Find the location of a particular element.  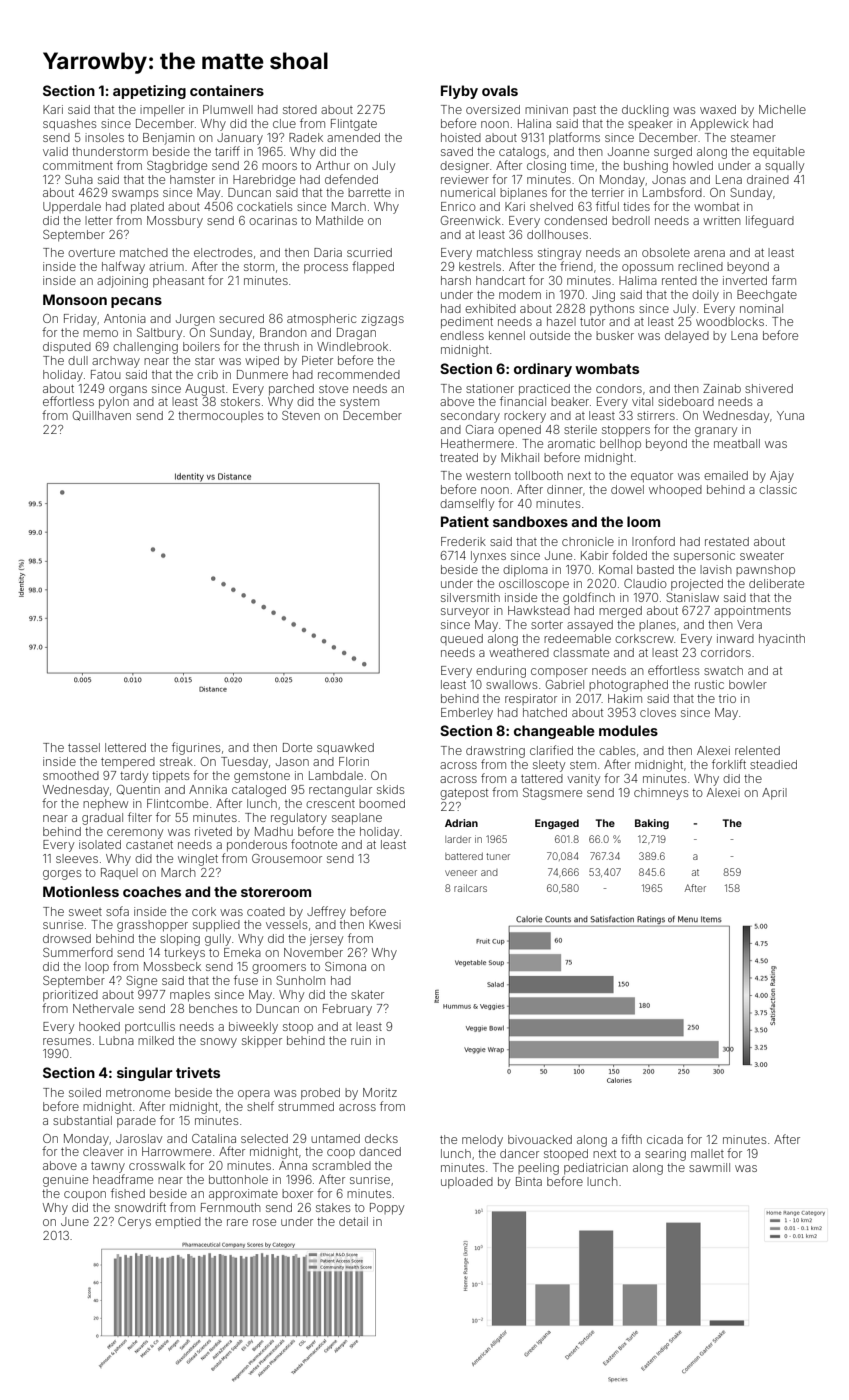

drained is located at coordinates (768, 179).
